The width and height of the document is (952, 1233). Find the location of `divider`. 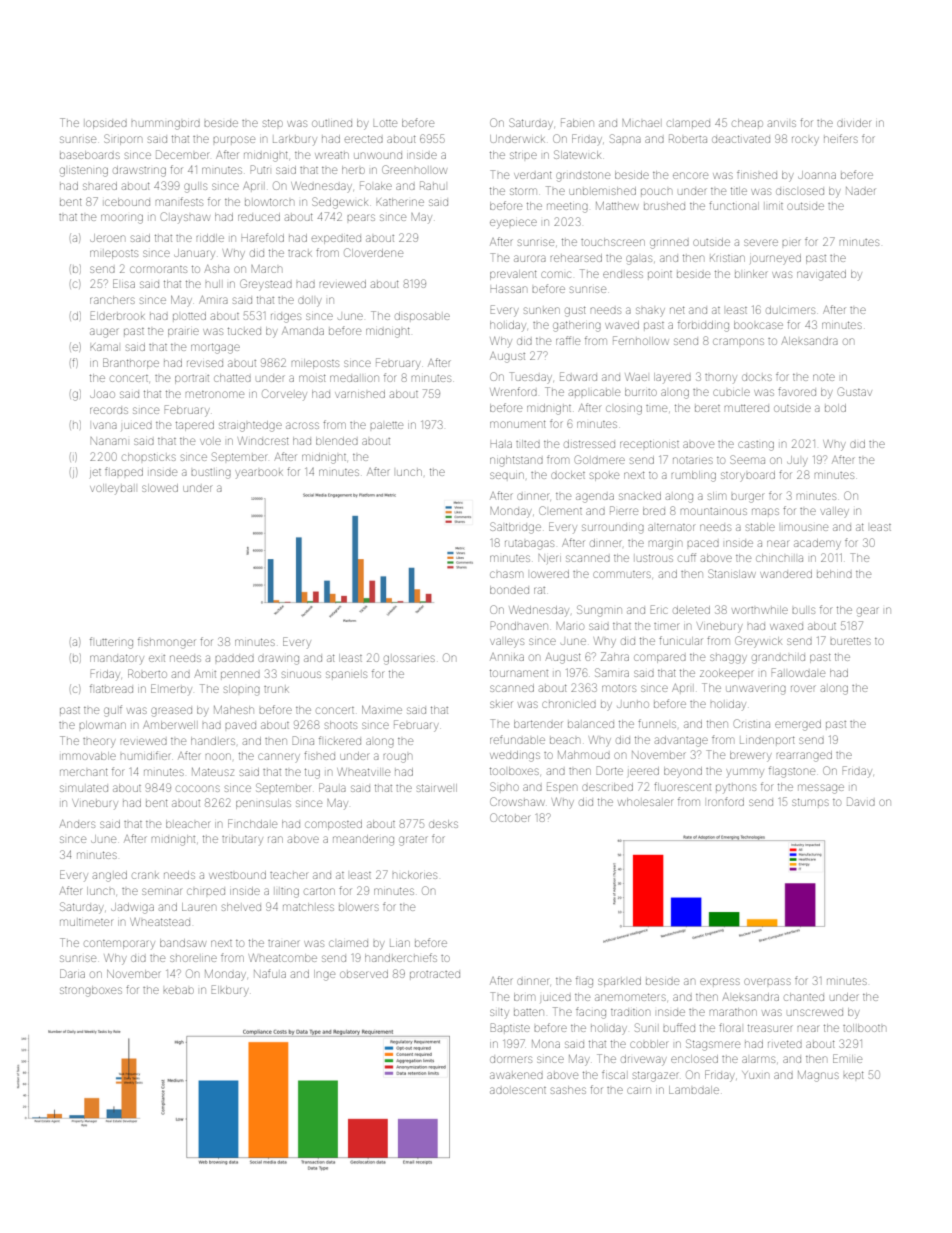

divider is located at coordinates (853, 123).
